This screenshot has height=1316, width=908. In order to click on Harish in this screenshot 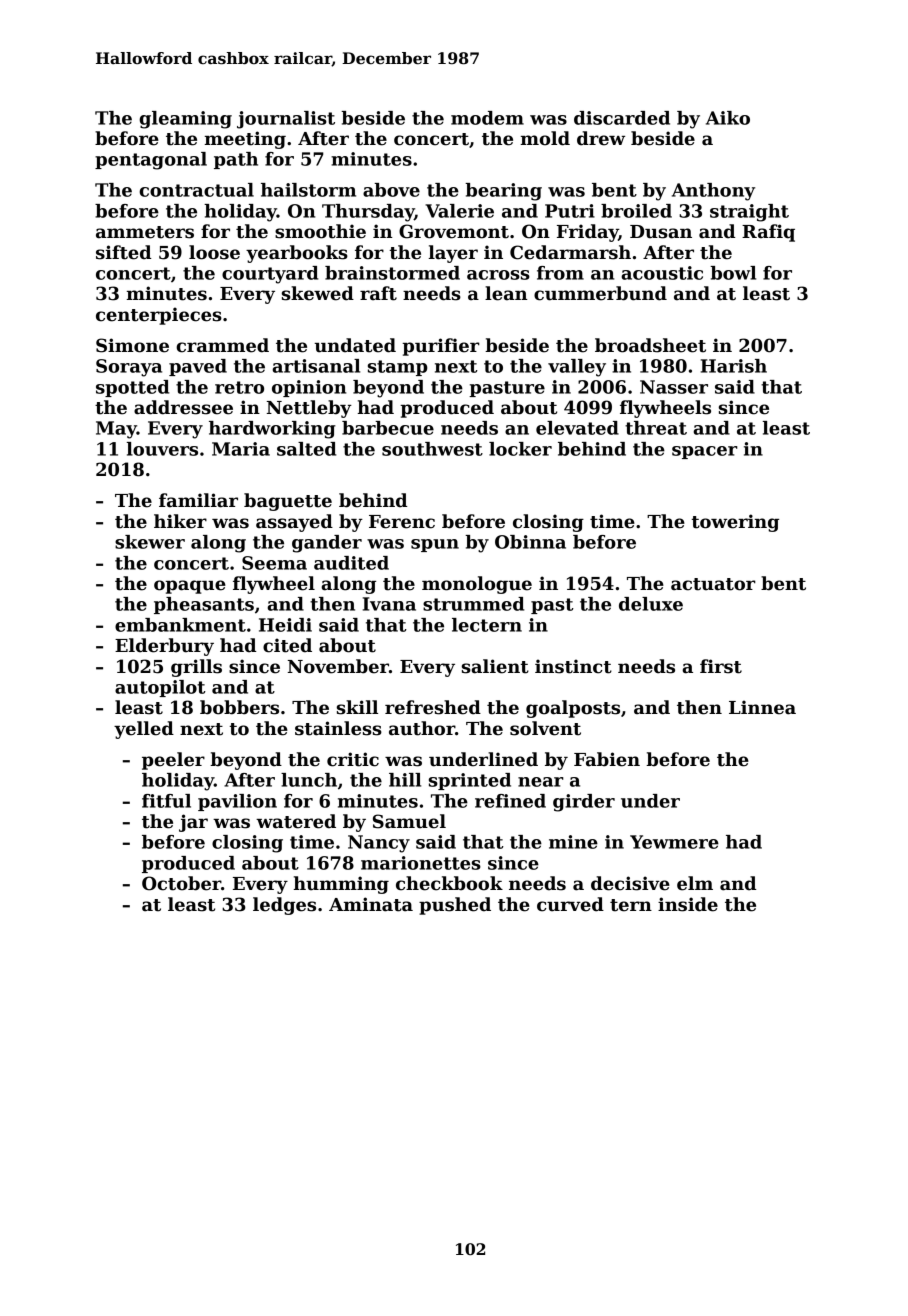, I will do `click(734, 366)`.
